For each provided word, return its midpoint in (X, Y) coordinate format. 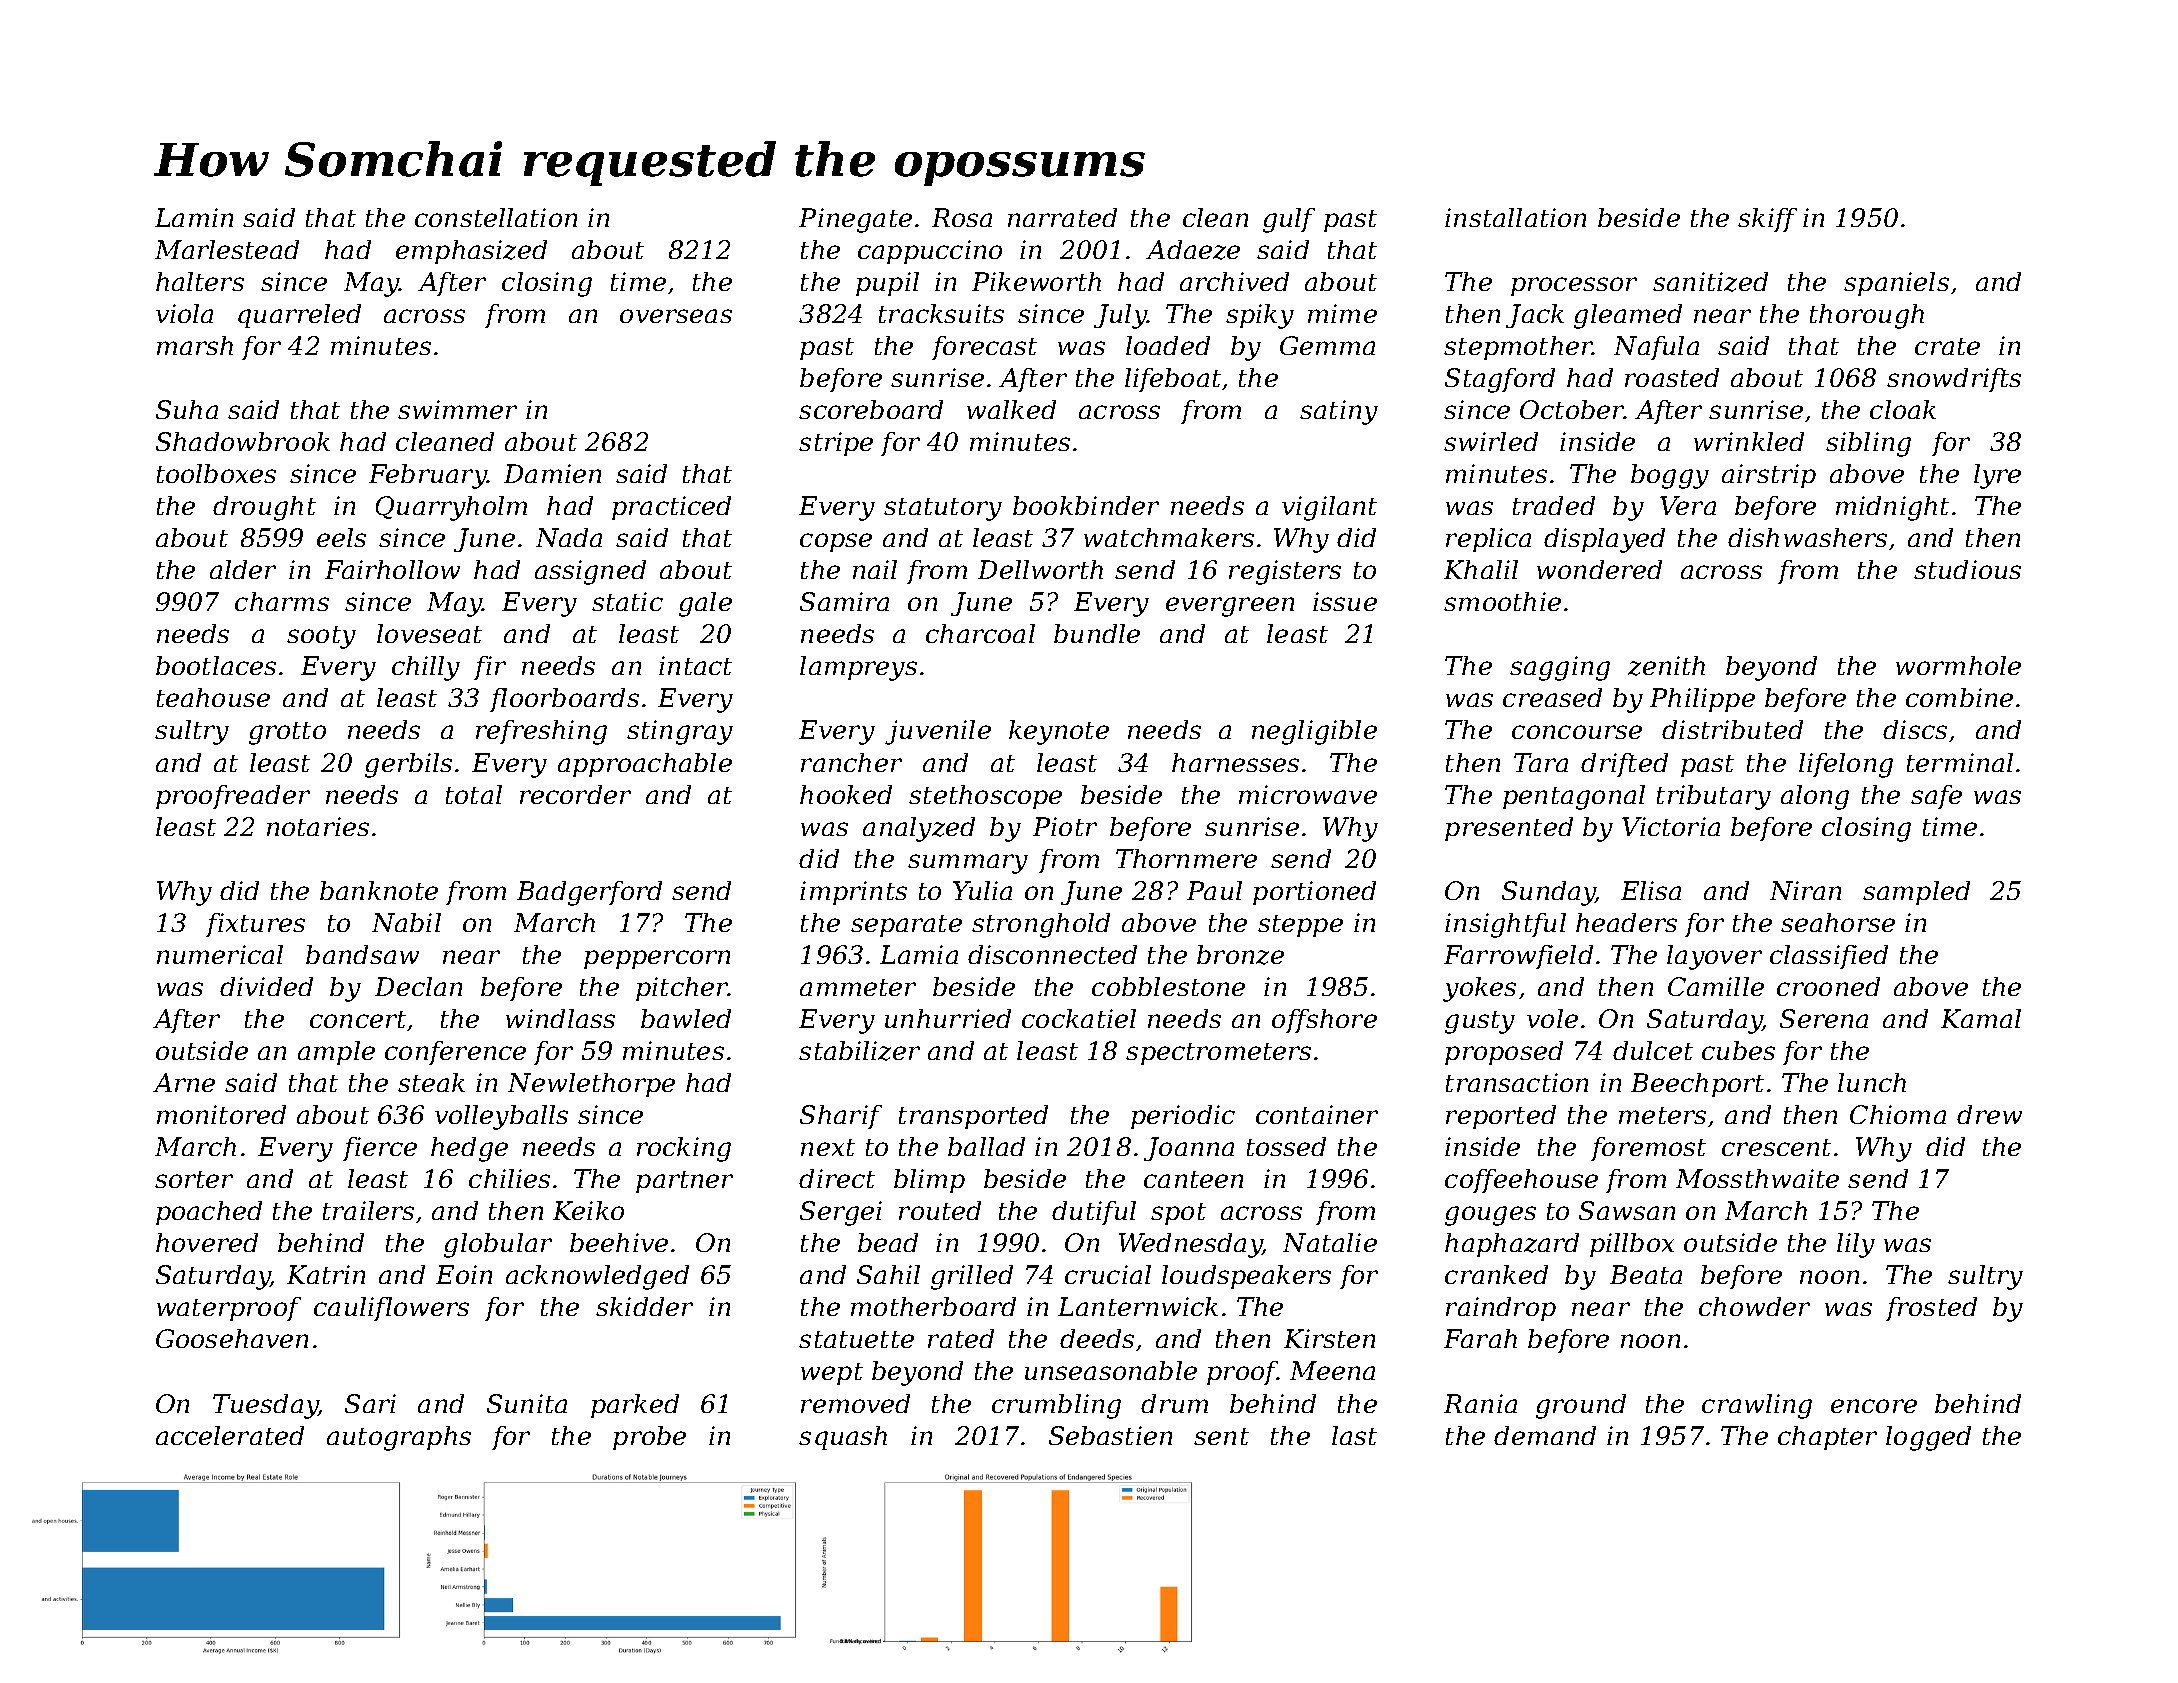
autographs (399, 1438)
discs (1915, 729)
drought (264, 508)
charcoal (980, 633)
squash (843, 1438)
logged (1928, 1438)
